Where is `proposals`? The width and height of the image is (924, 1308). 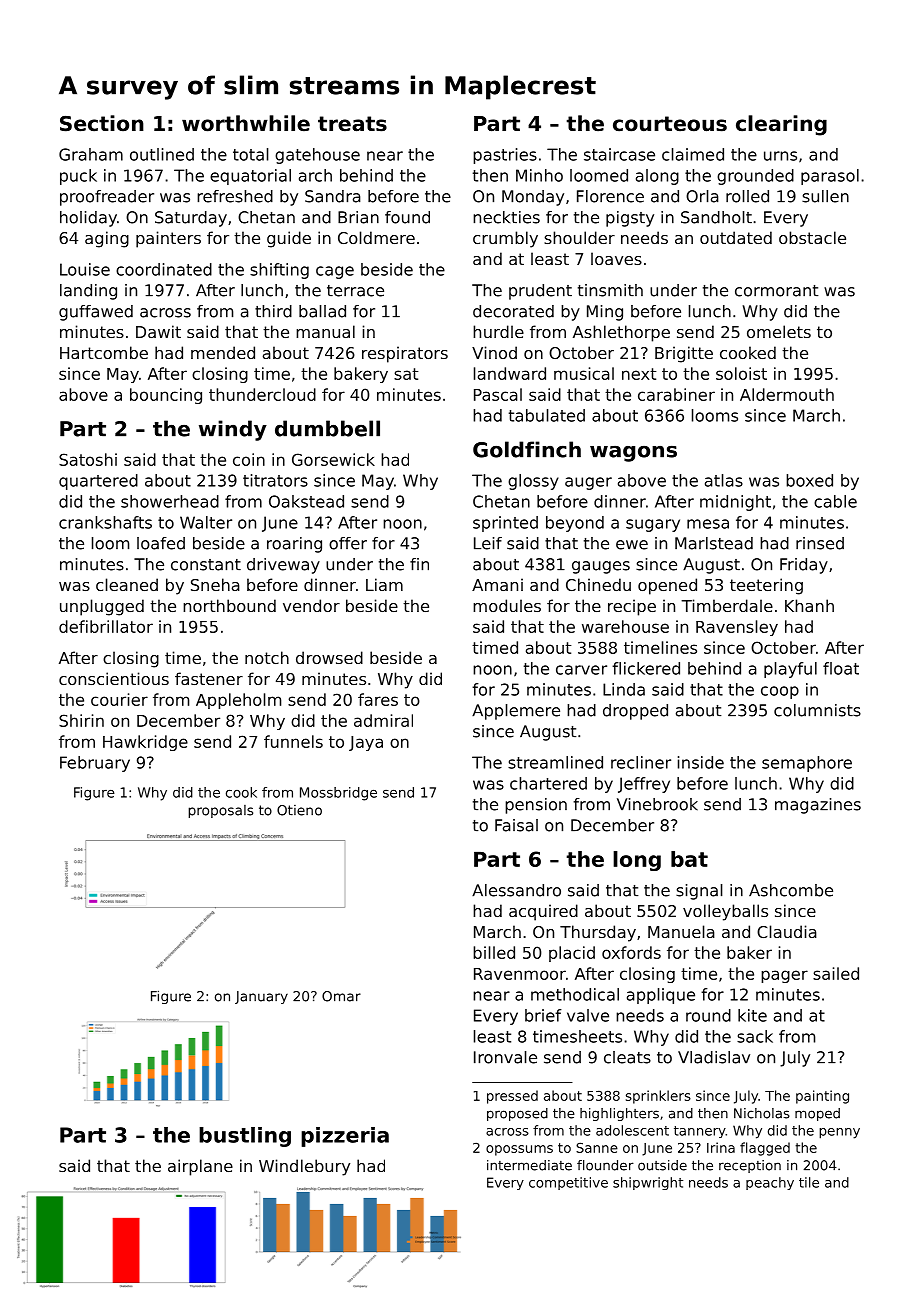
proposals is located at coordinates (220, 811).
